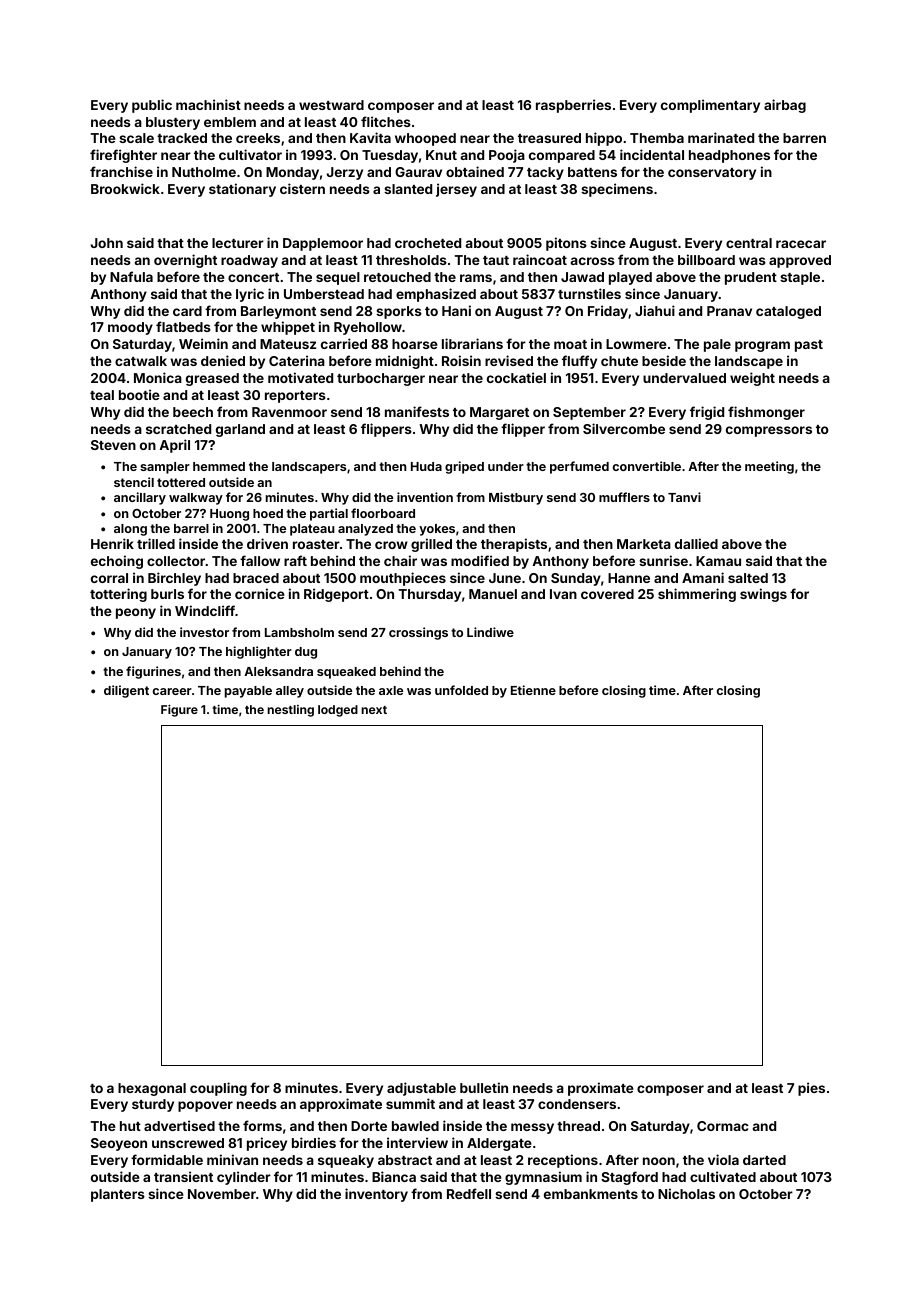 The width and height of the page is (924, 1308). What do you see at coordinates (577, 1104) in the page?
I see `condensers` at bounding box center [577, 1104].
